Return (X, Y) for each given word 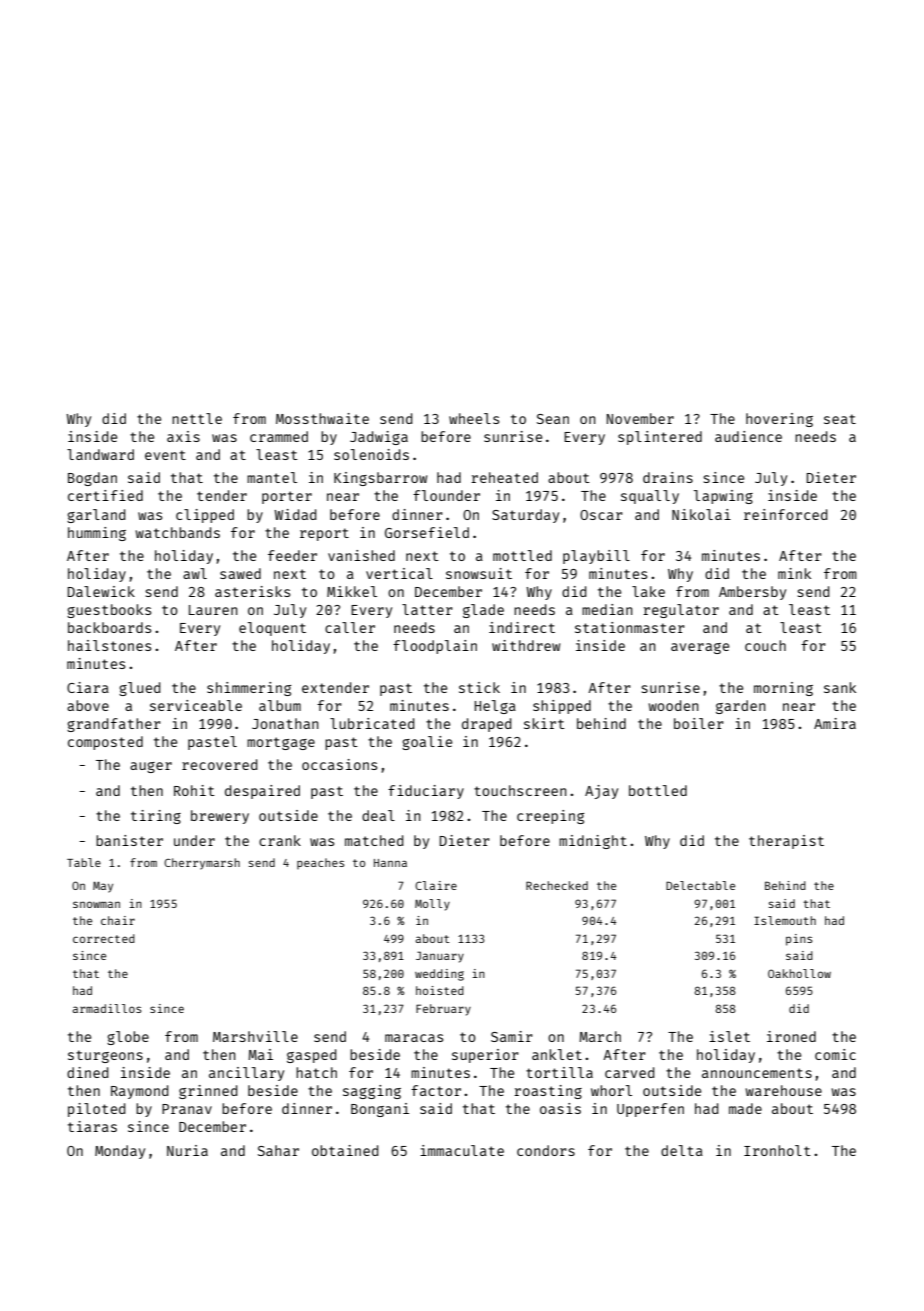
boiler (699, 723)
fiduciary (426, 792)
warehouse (783, 1090)
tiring (156, 817)
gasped (312, 1056)
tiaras (92, 1126)
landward (100, 454)
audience (748, 436)
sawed (240, 573)
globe (128, 1038)
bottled (658, 790)
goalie (427, 743)
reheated (504, 477)
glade (483, 611)
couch (765, 645)
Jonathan (285, 723)
